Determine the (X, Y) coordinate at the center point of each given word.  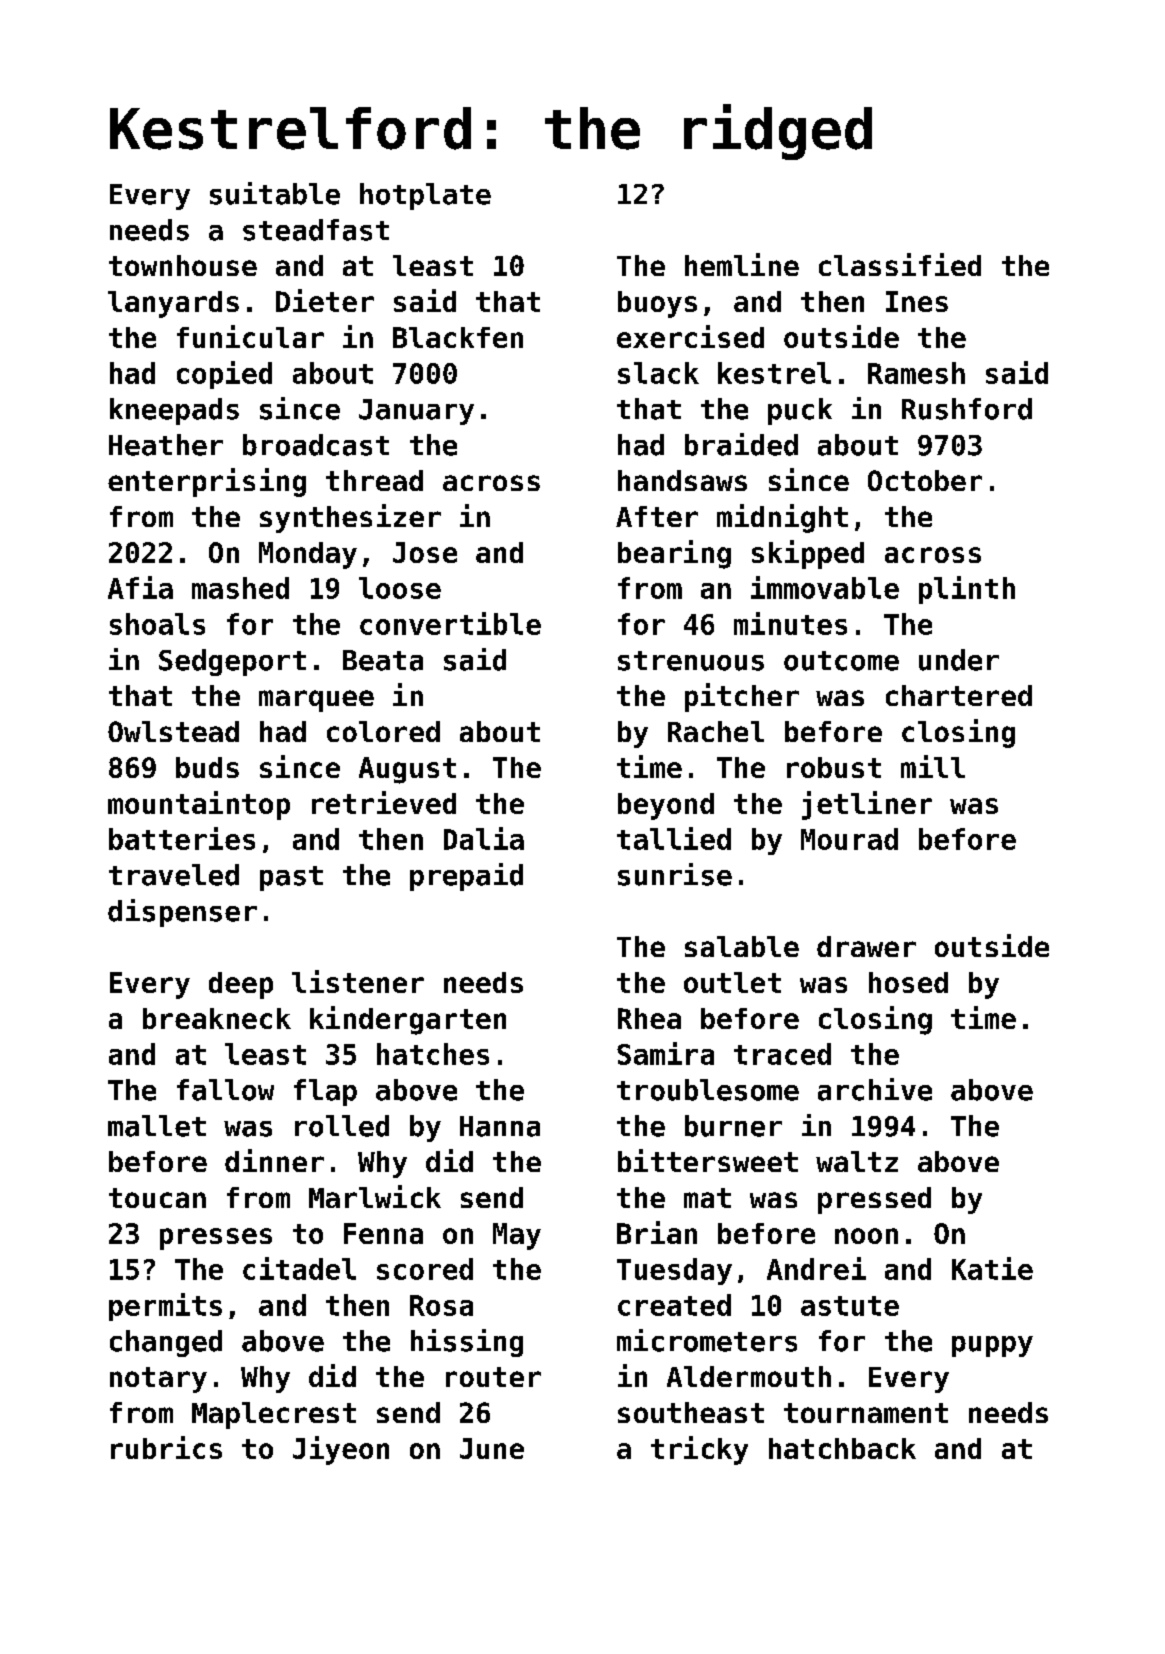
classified (900, 264)
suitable (275, 193)
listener (358, 981)
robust (834, 767)
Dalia (484, 838)
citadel (299, 1268)
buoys (657, 304)
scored (425, 1269)
